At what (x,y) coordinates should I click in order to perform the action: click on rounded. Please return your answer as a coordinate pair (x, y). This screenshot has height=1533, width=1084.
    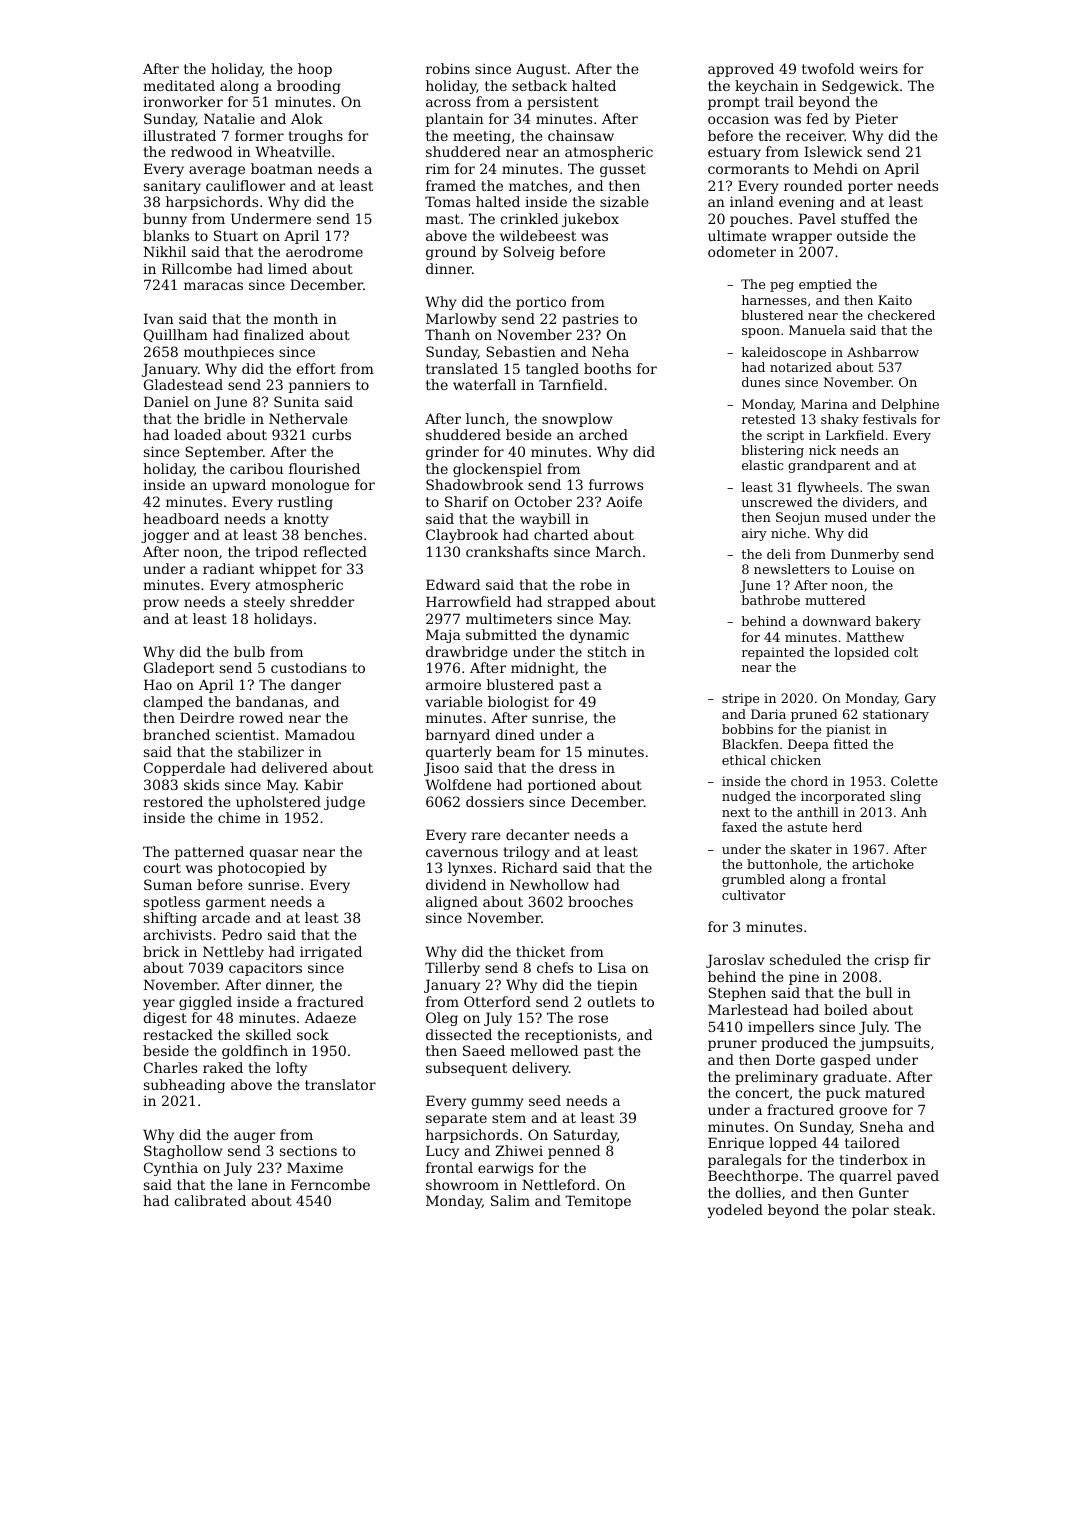
    Looking at the image, I should click on (813, 185).
